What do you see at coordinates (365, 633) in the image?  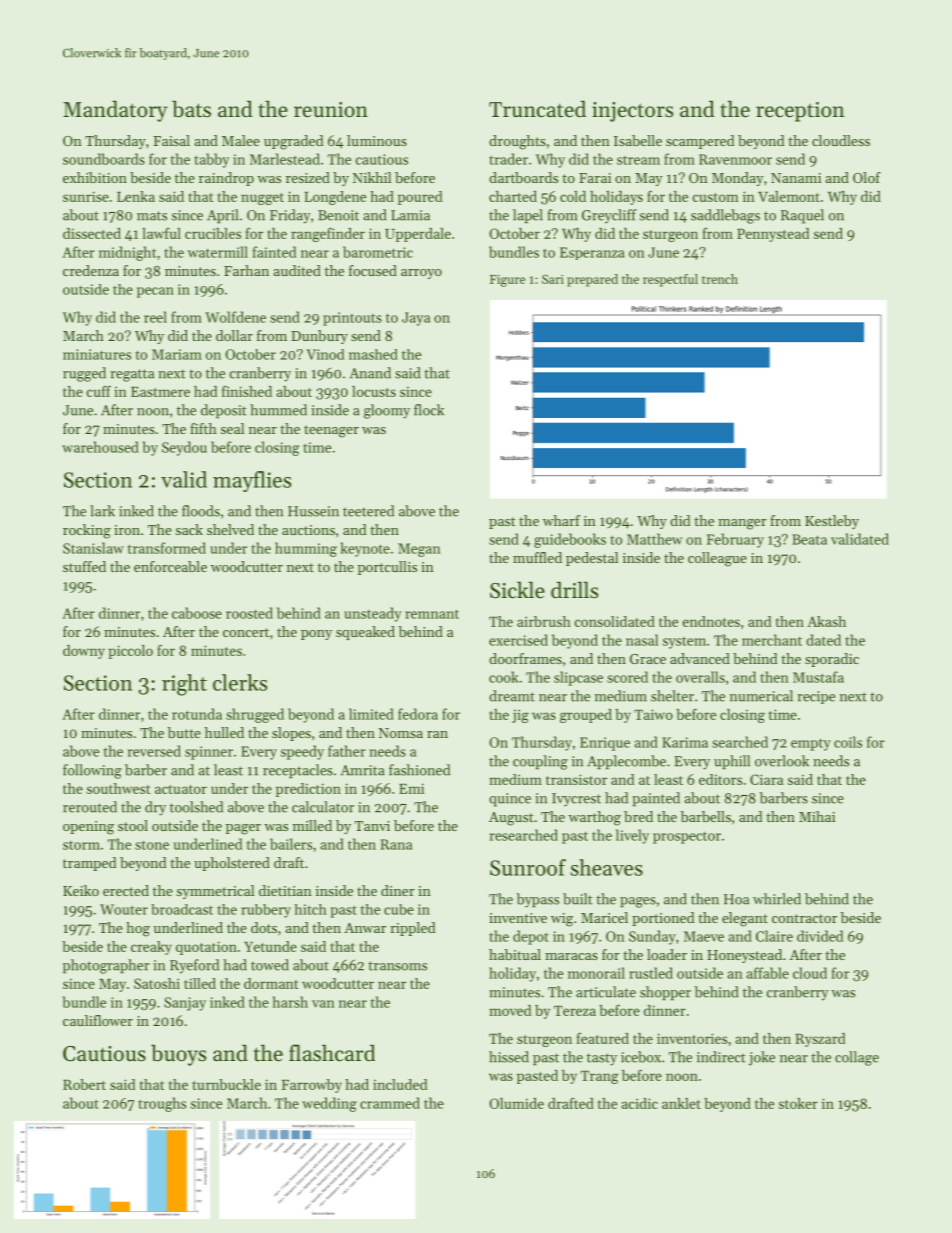 I see `squeaked` at bounding box center [365, 633].
